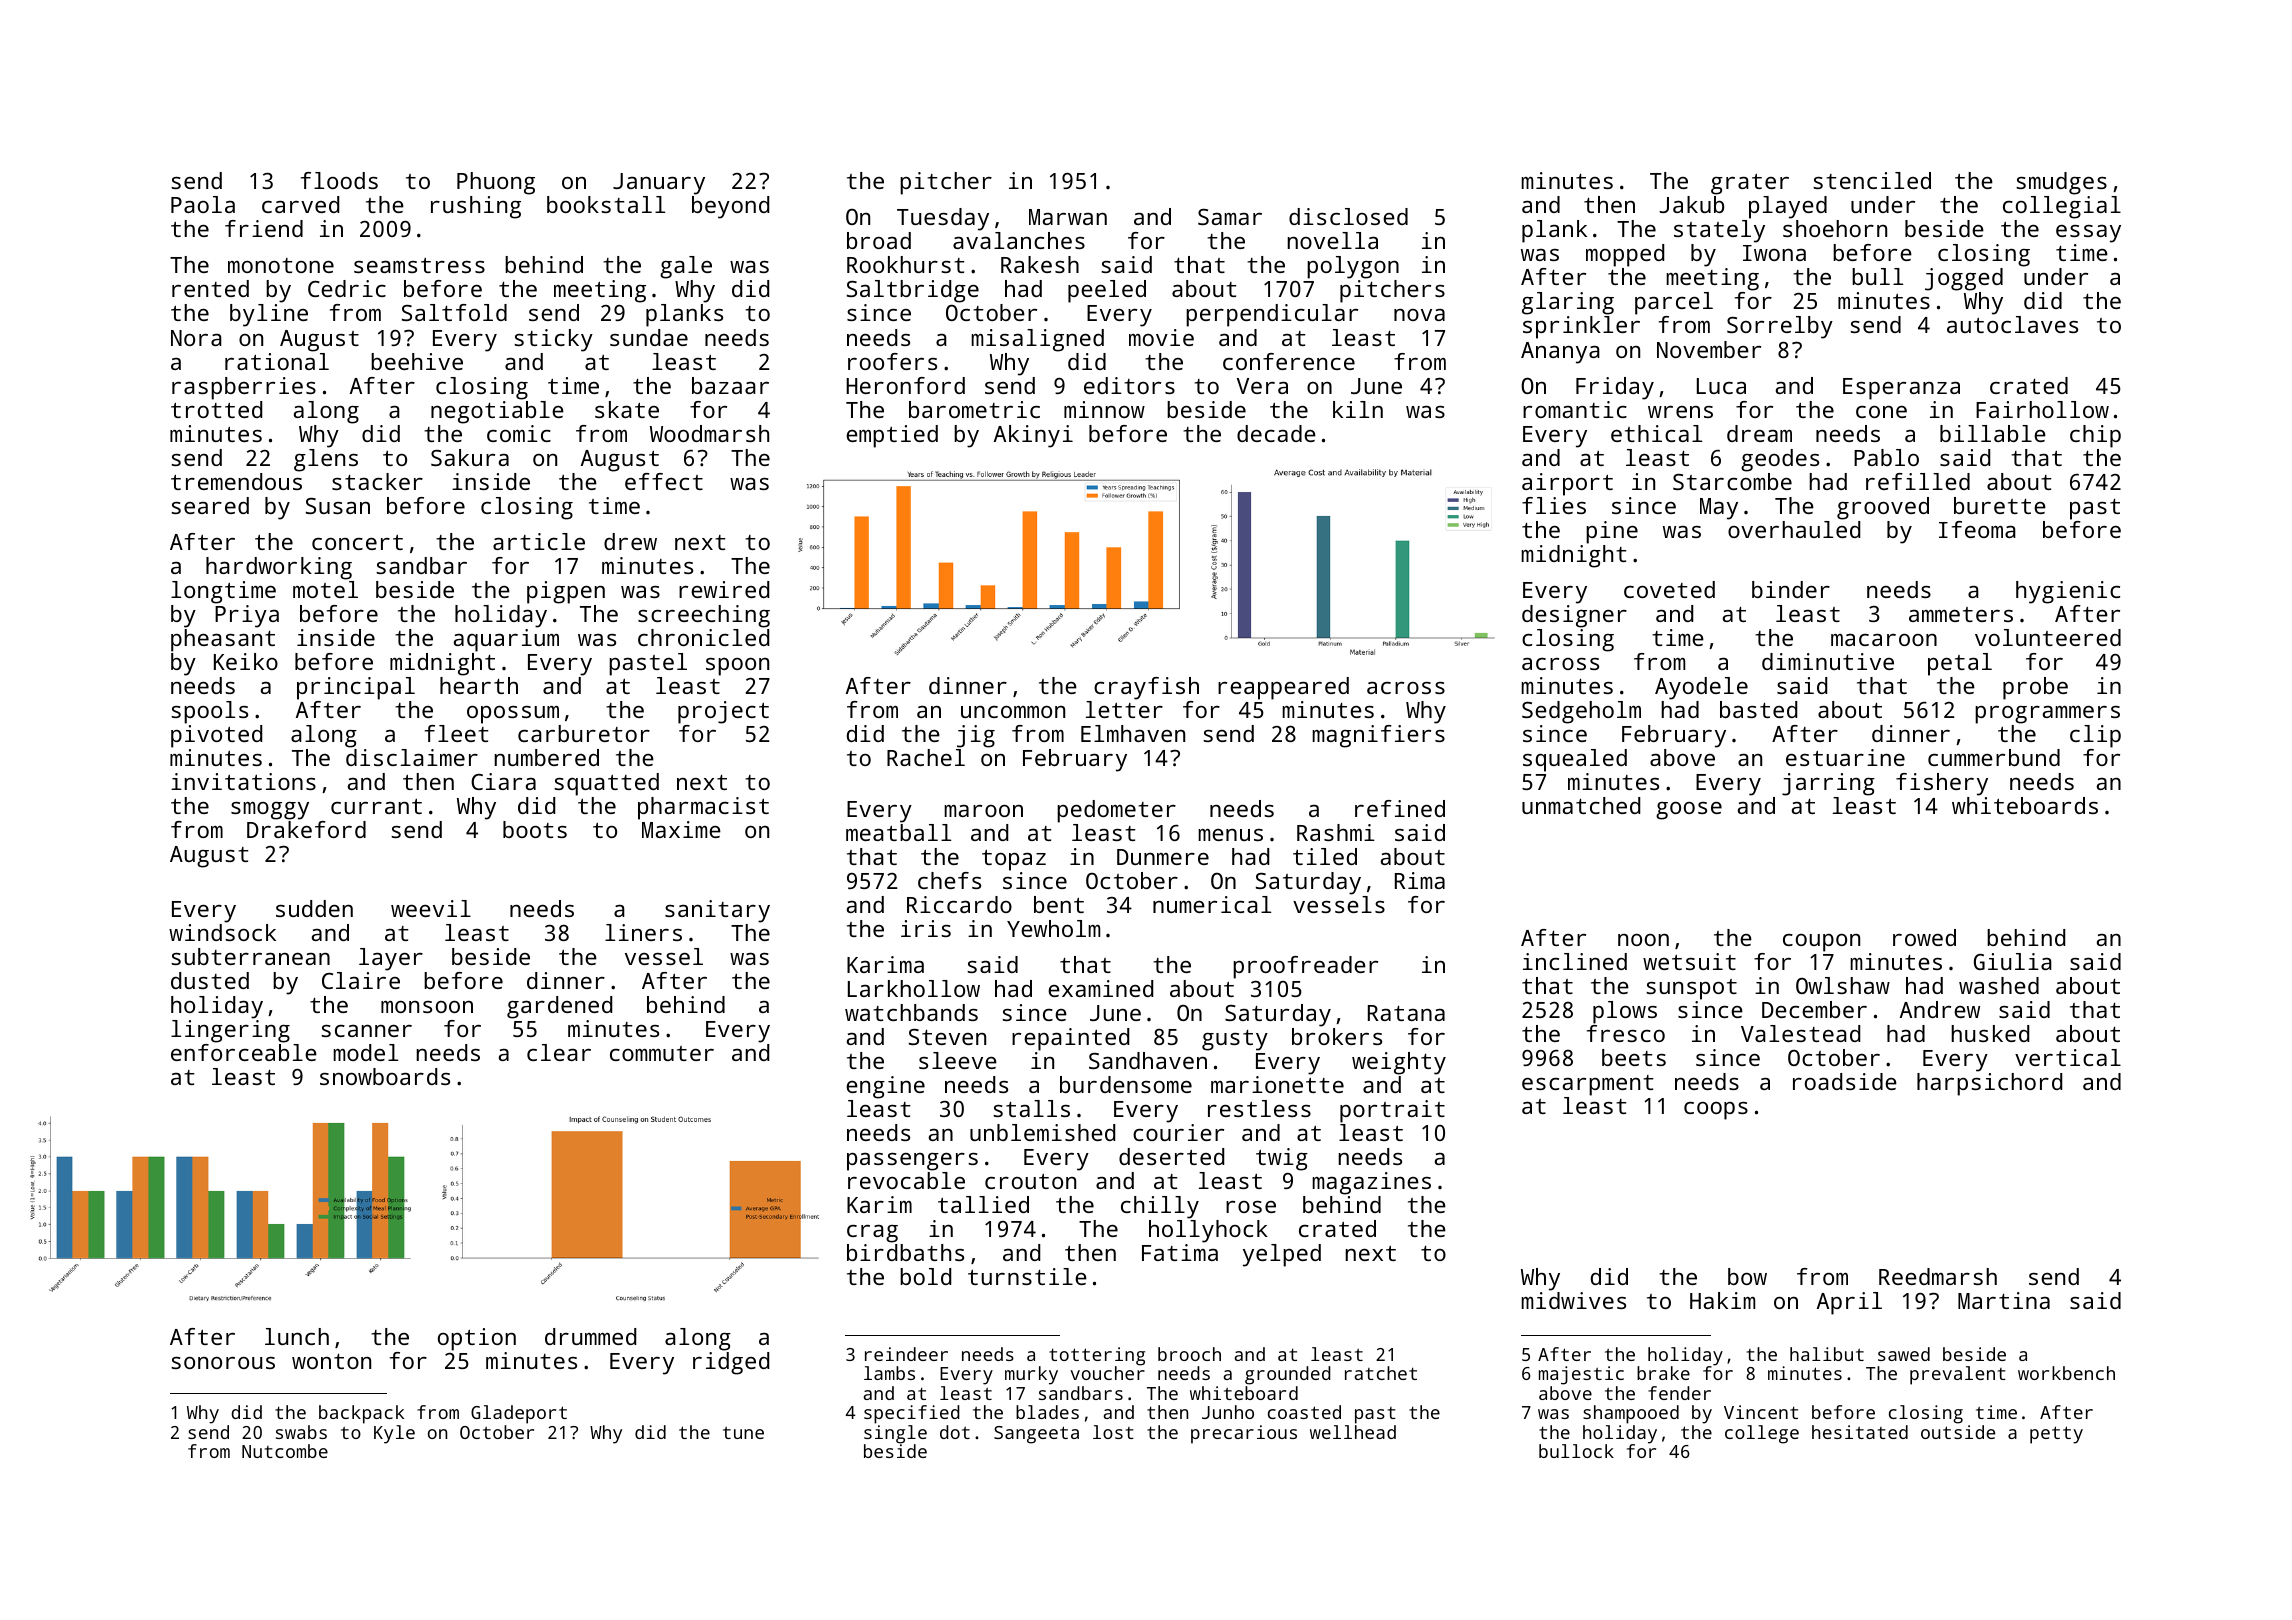 The height and width of the screenshot is (1620, 2292). I want to click on fresco, so click(1626, 1033).
